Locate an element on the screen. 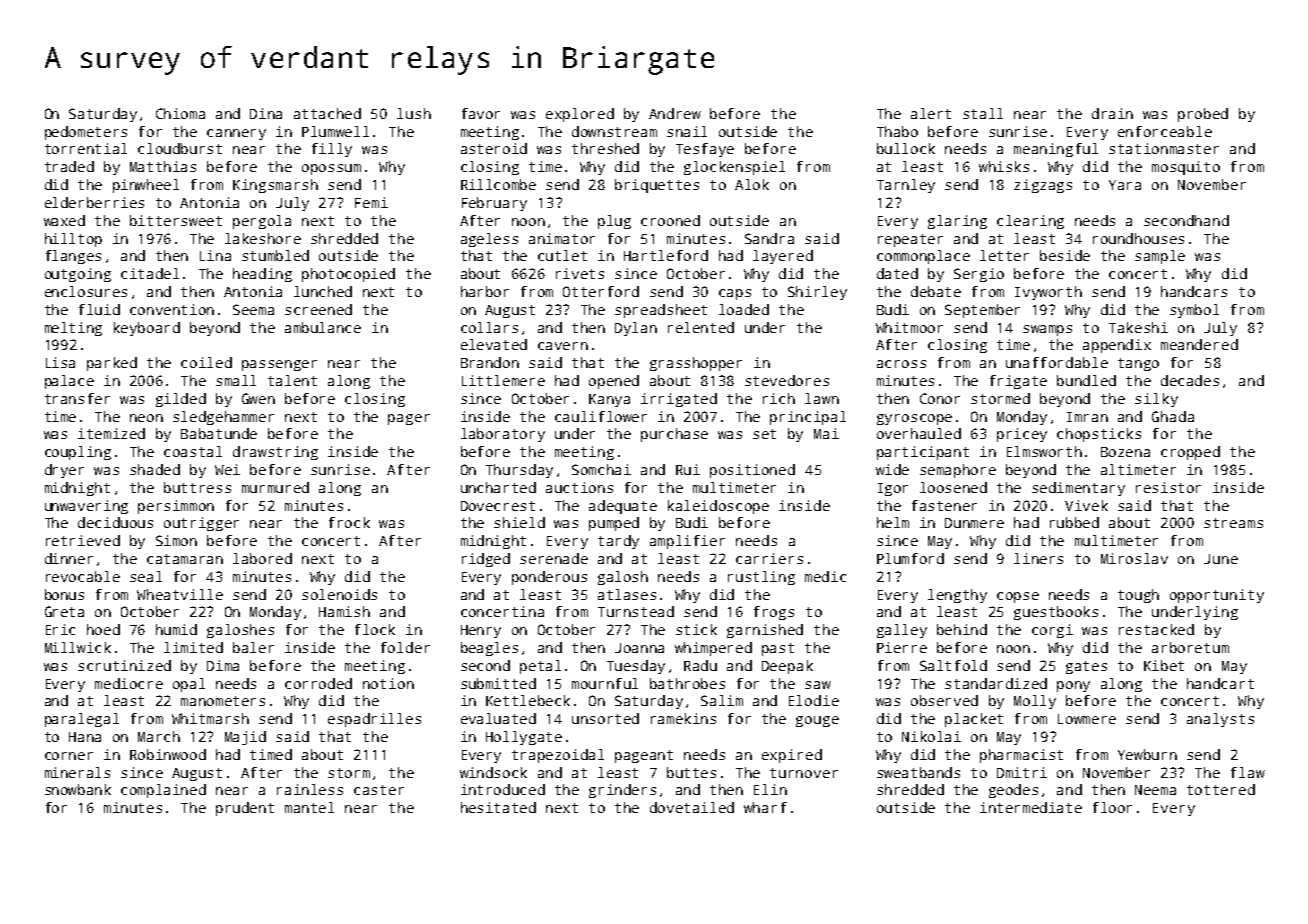 Image resolution: width=1308 pixels, height=924 pixels. rainless is located at coordinates (310, 789).
